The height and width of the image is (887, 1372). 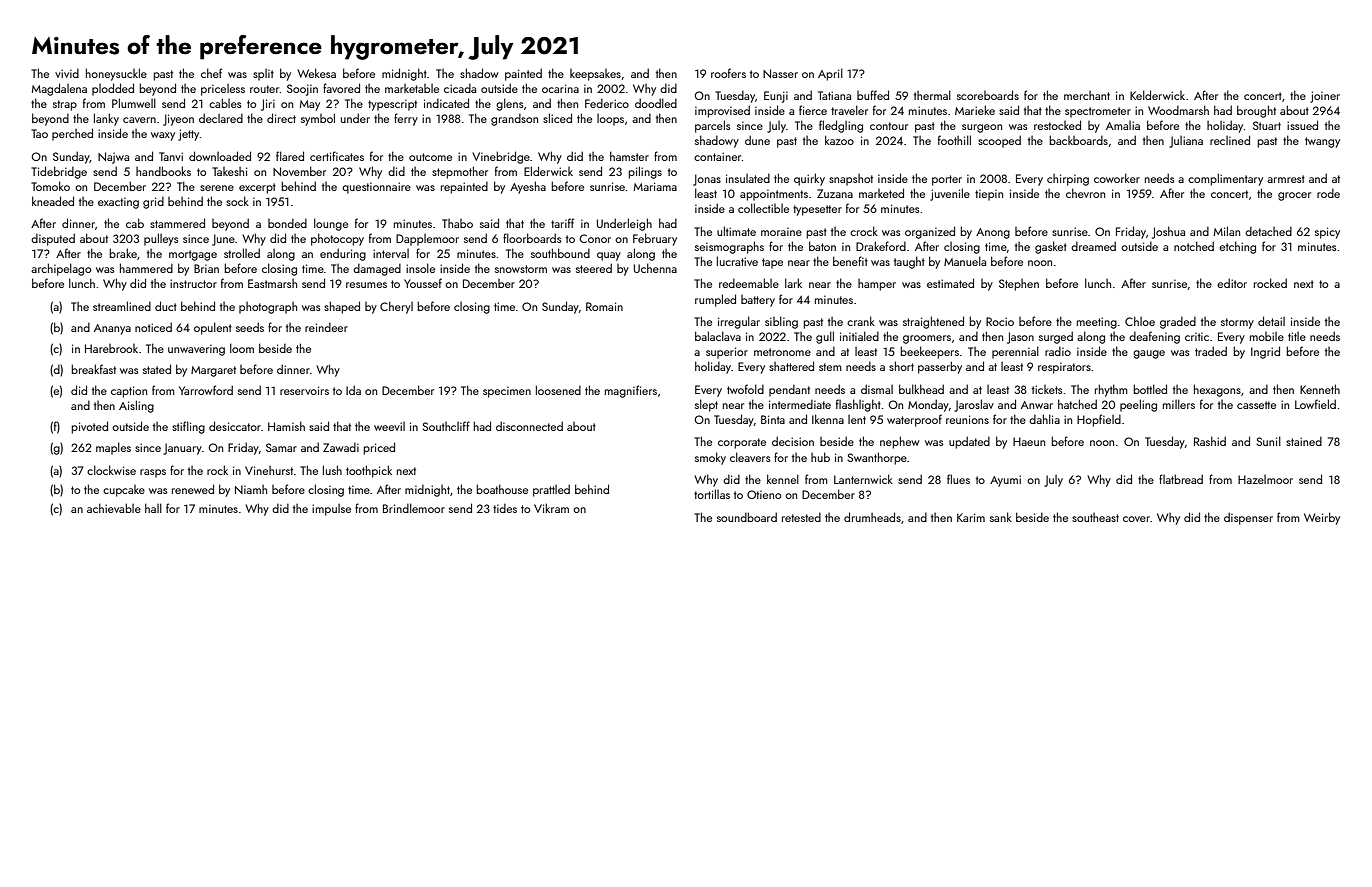 I want to click on corporate, so click(x=742, y=443).
